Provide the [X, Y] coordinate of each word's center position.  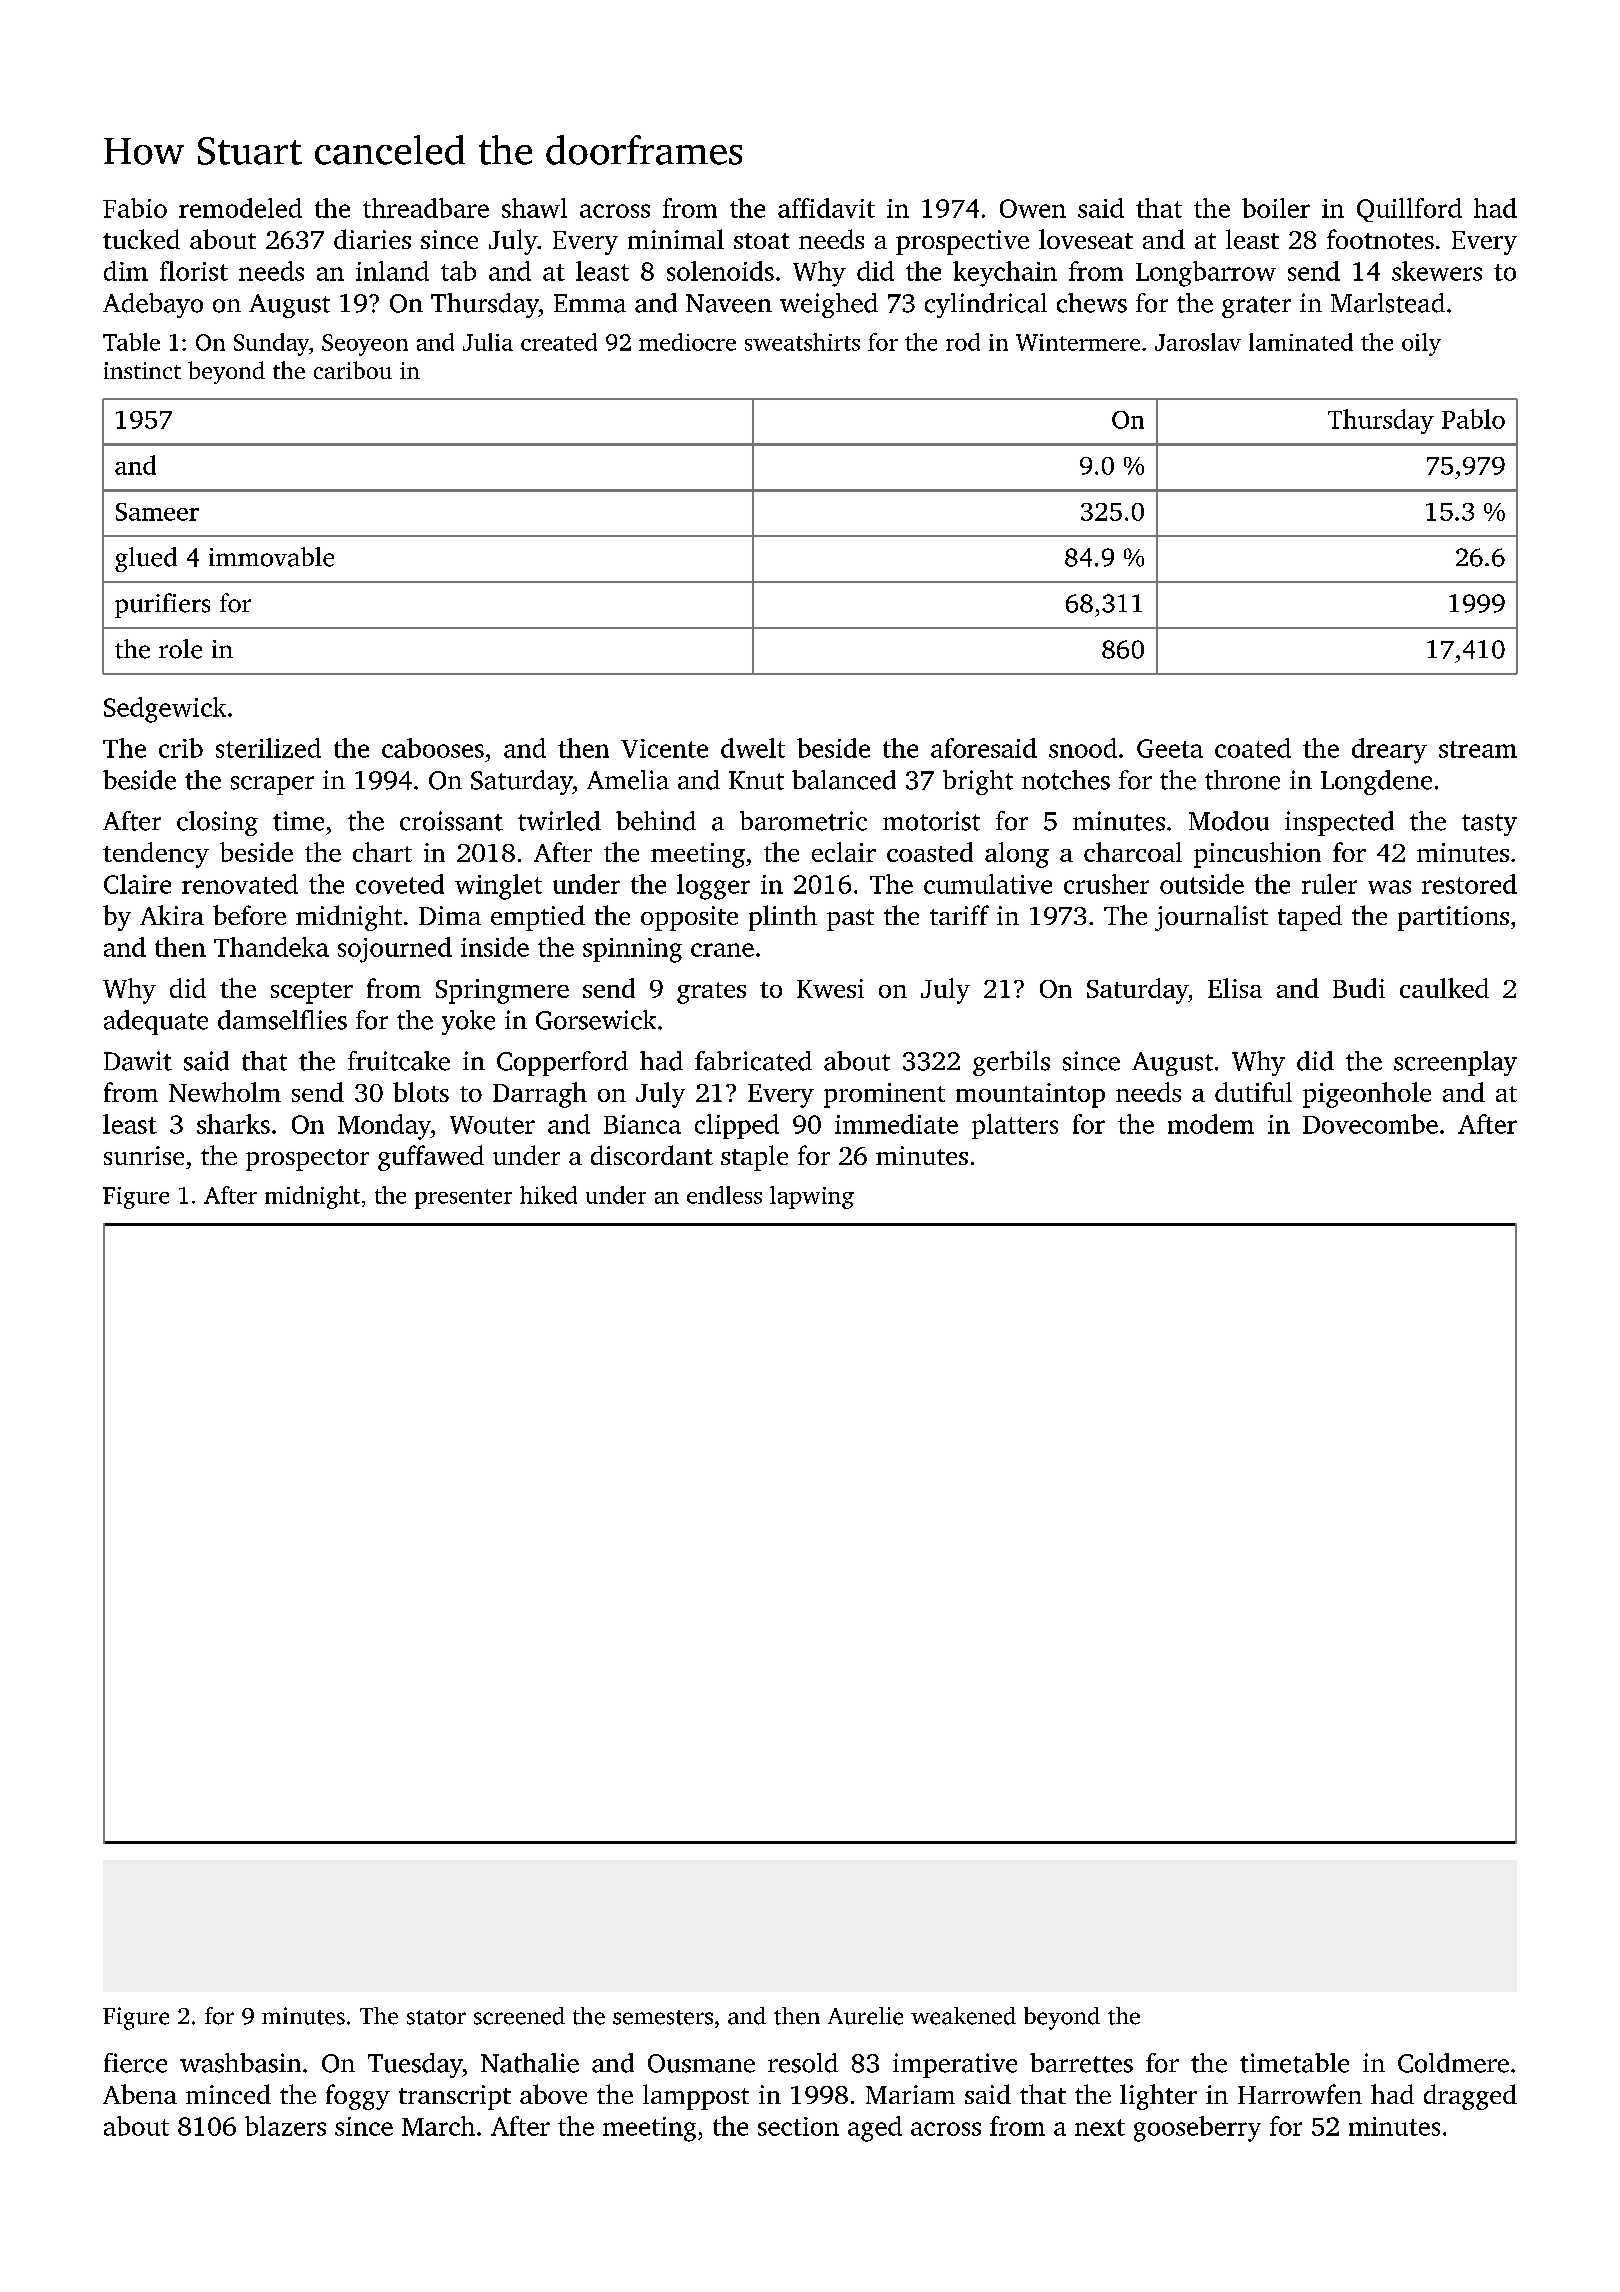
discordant [652, 1155]
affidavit [826, 208]
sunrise [144, 1155]
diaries [372, 239]
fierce [135, 2063]
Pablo [1473, 419]
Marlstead [1388, 303]
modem [1211, 1124]
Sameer [157, 512]
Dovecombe [1370, 1124]
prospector [307, 1160]
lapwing [812, 1197]
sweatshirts [802, 342]
